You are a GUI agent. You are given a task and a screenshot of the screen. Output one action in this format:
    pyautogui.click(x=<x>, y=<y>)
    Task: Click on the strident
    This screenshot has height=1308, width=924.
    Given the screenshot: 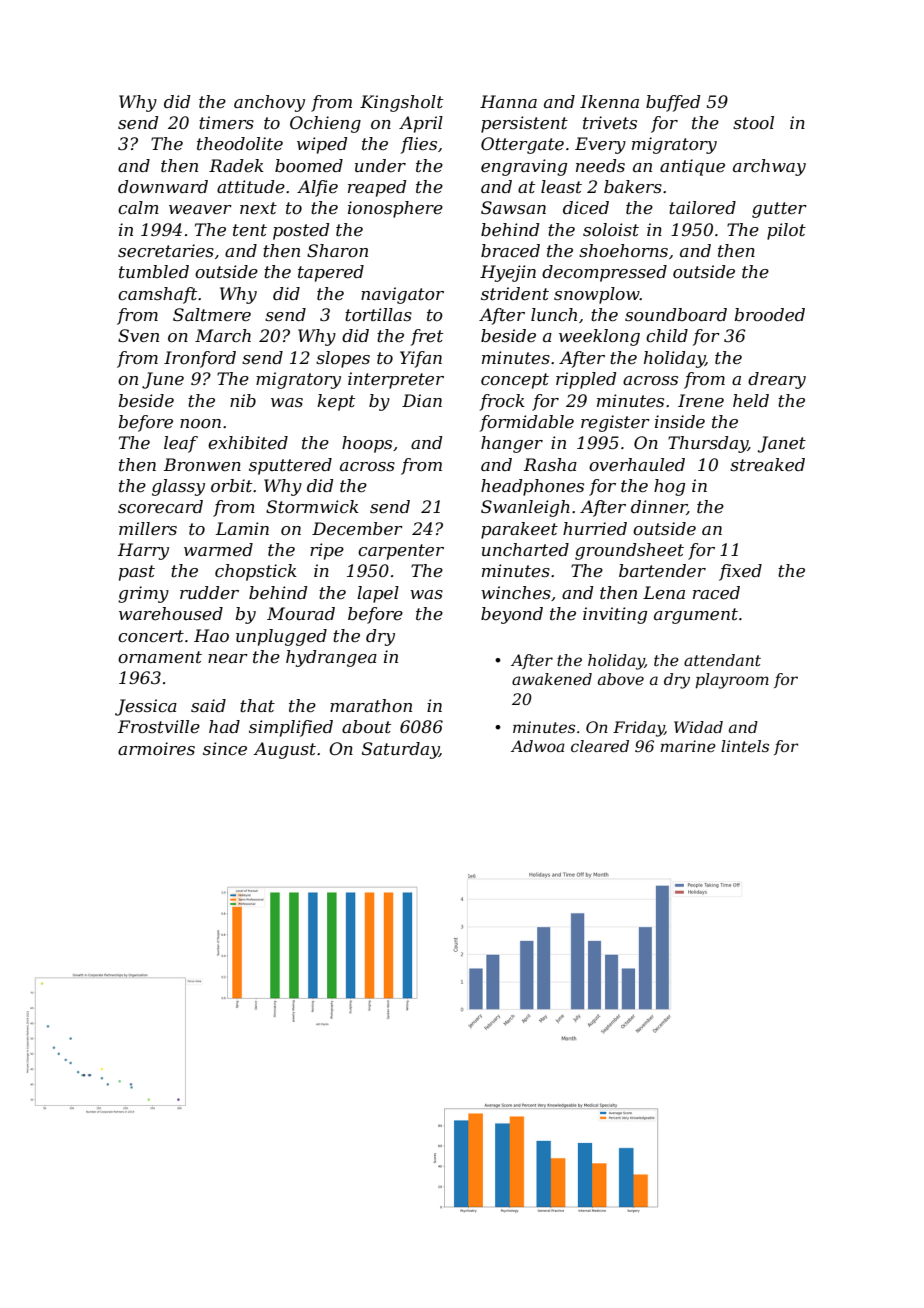 What is the action you would take?
    pyautogui.click(x=515, y=293)
